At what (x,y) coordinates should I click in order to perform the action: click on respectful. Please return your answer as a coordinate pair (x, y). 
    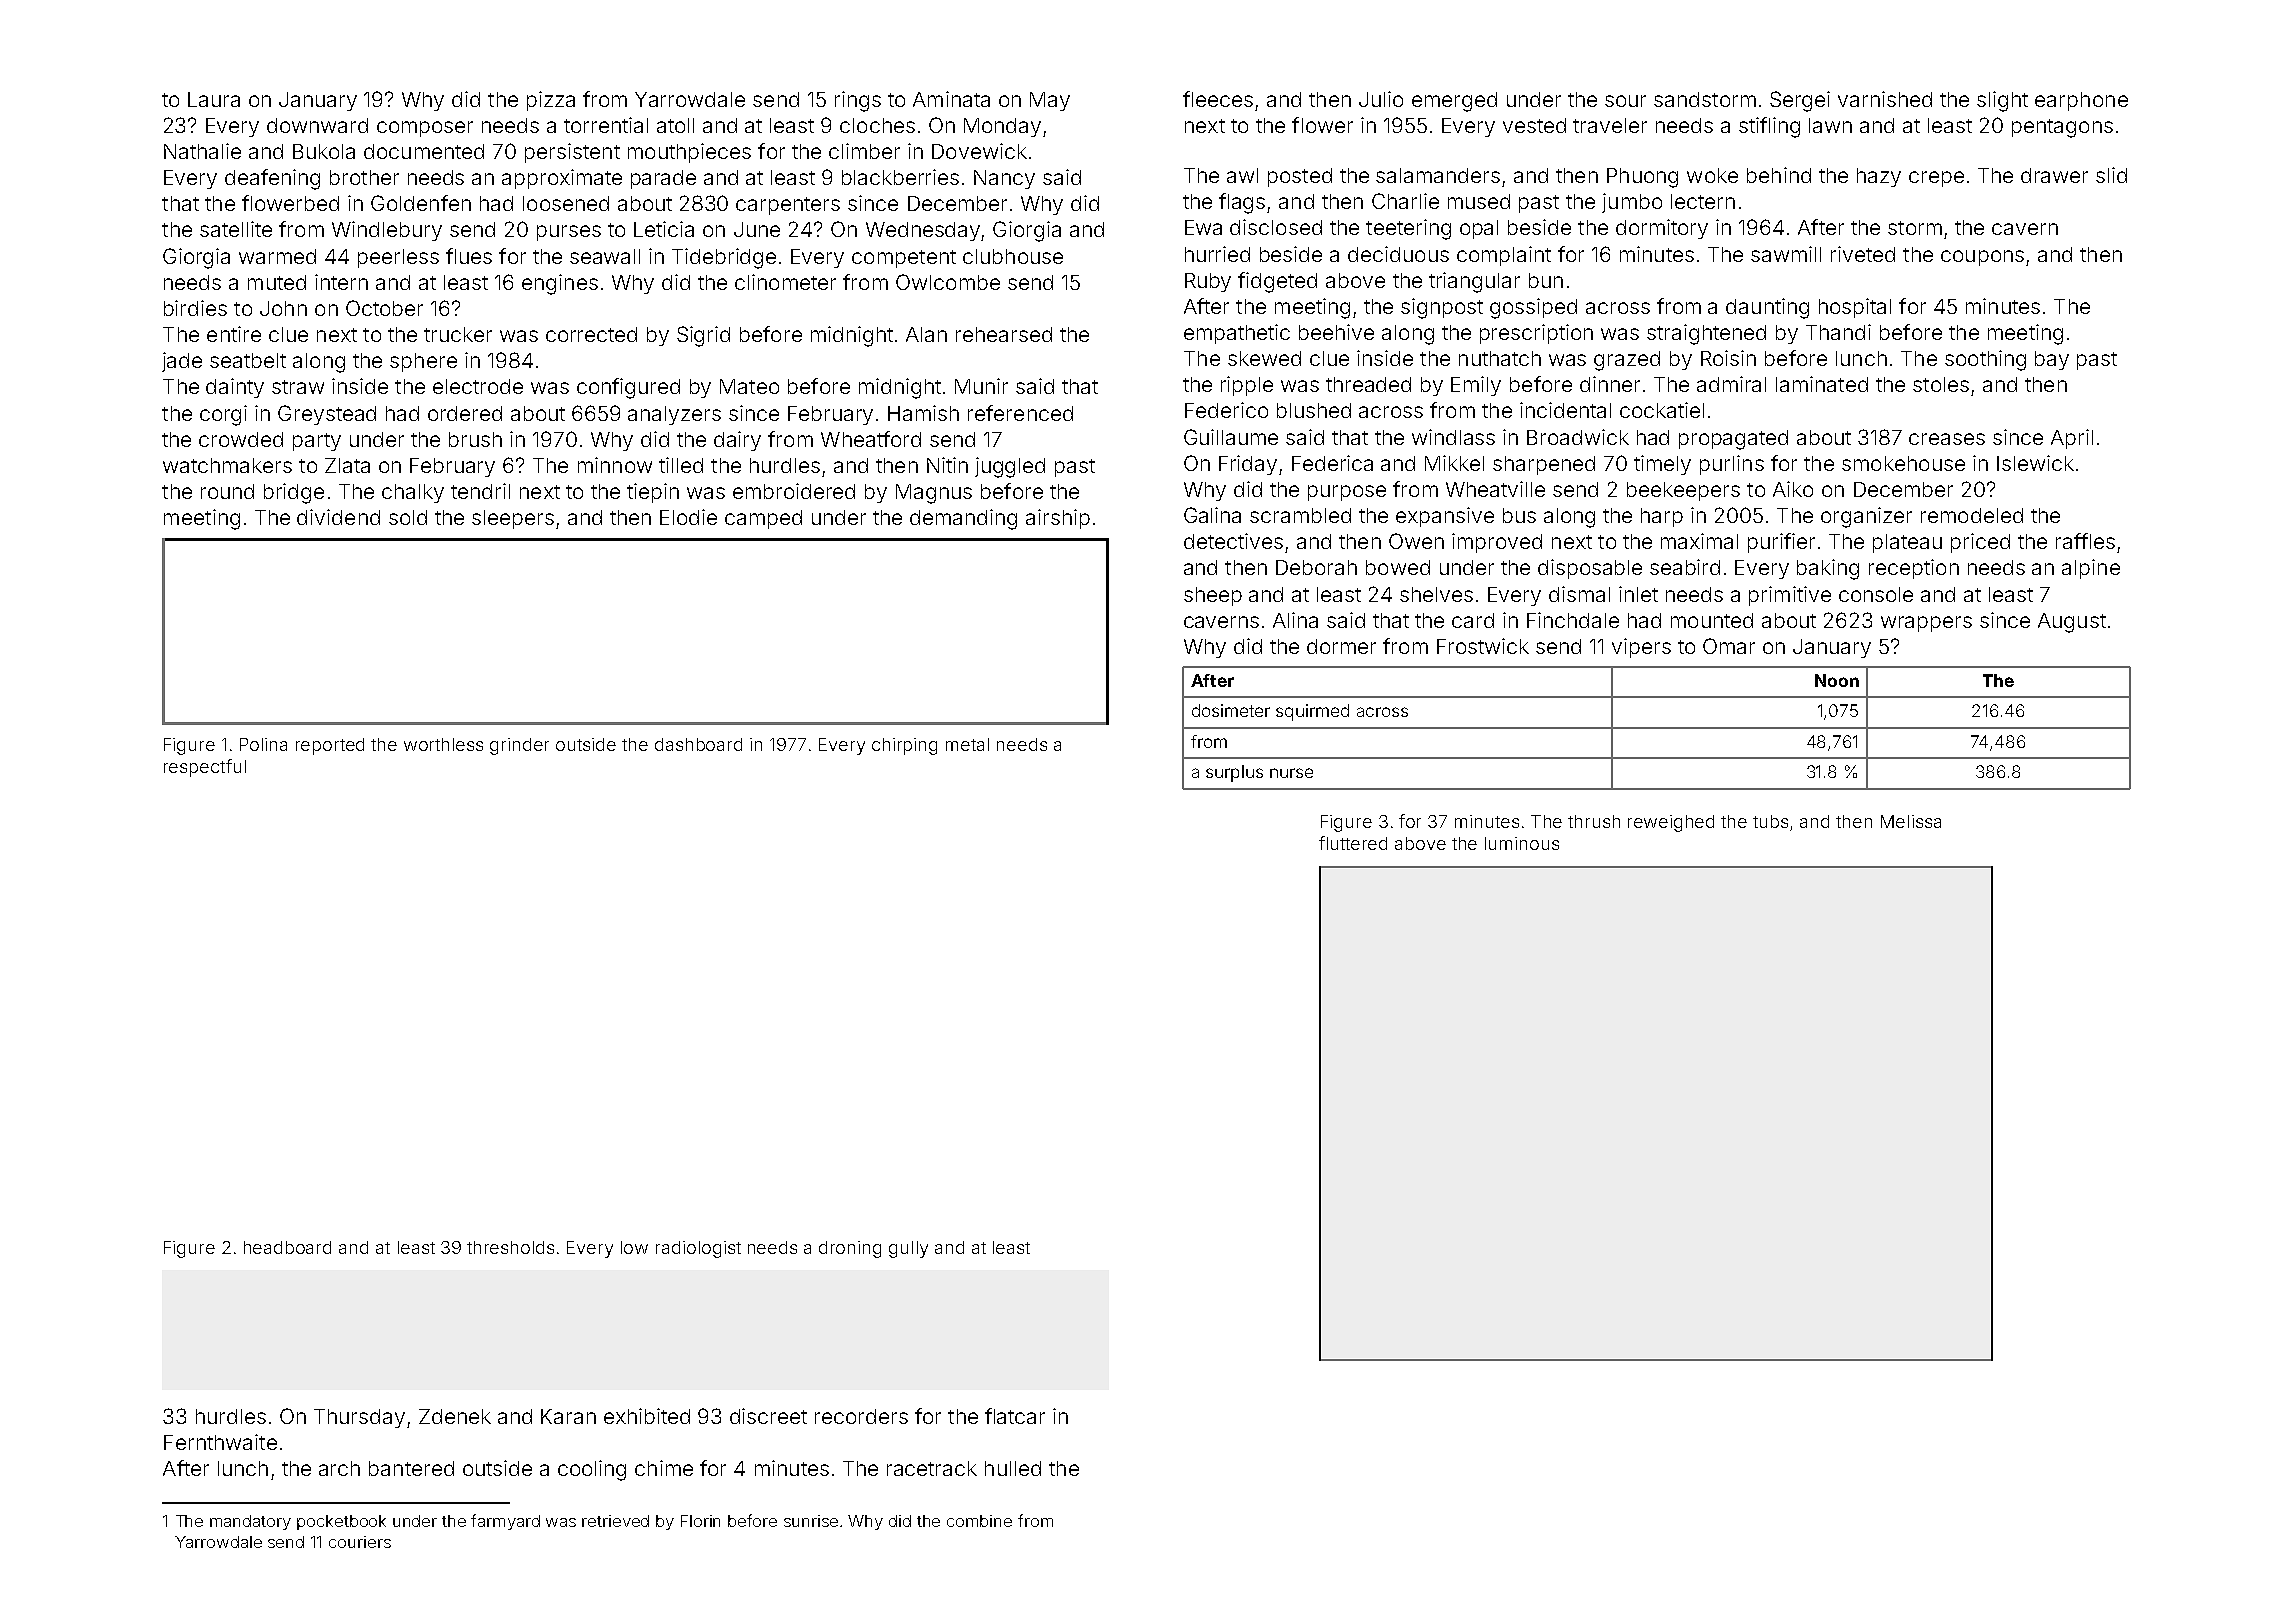
    Looking at the image, I should click on (205, 768).
